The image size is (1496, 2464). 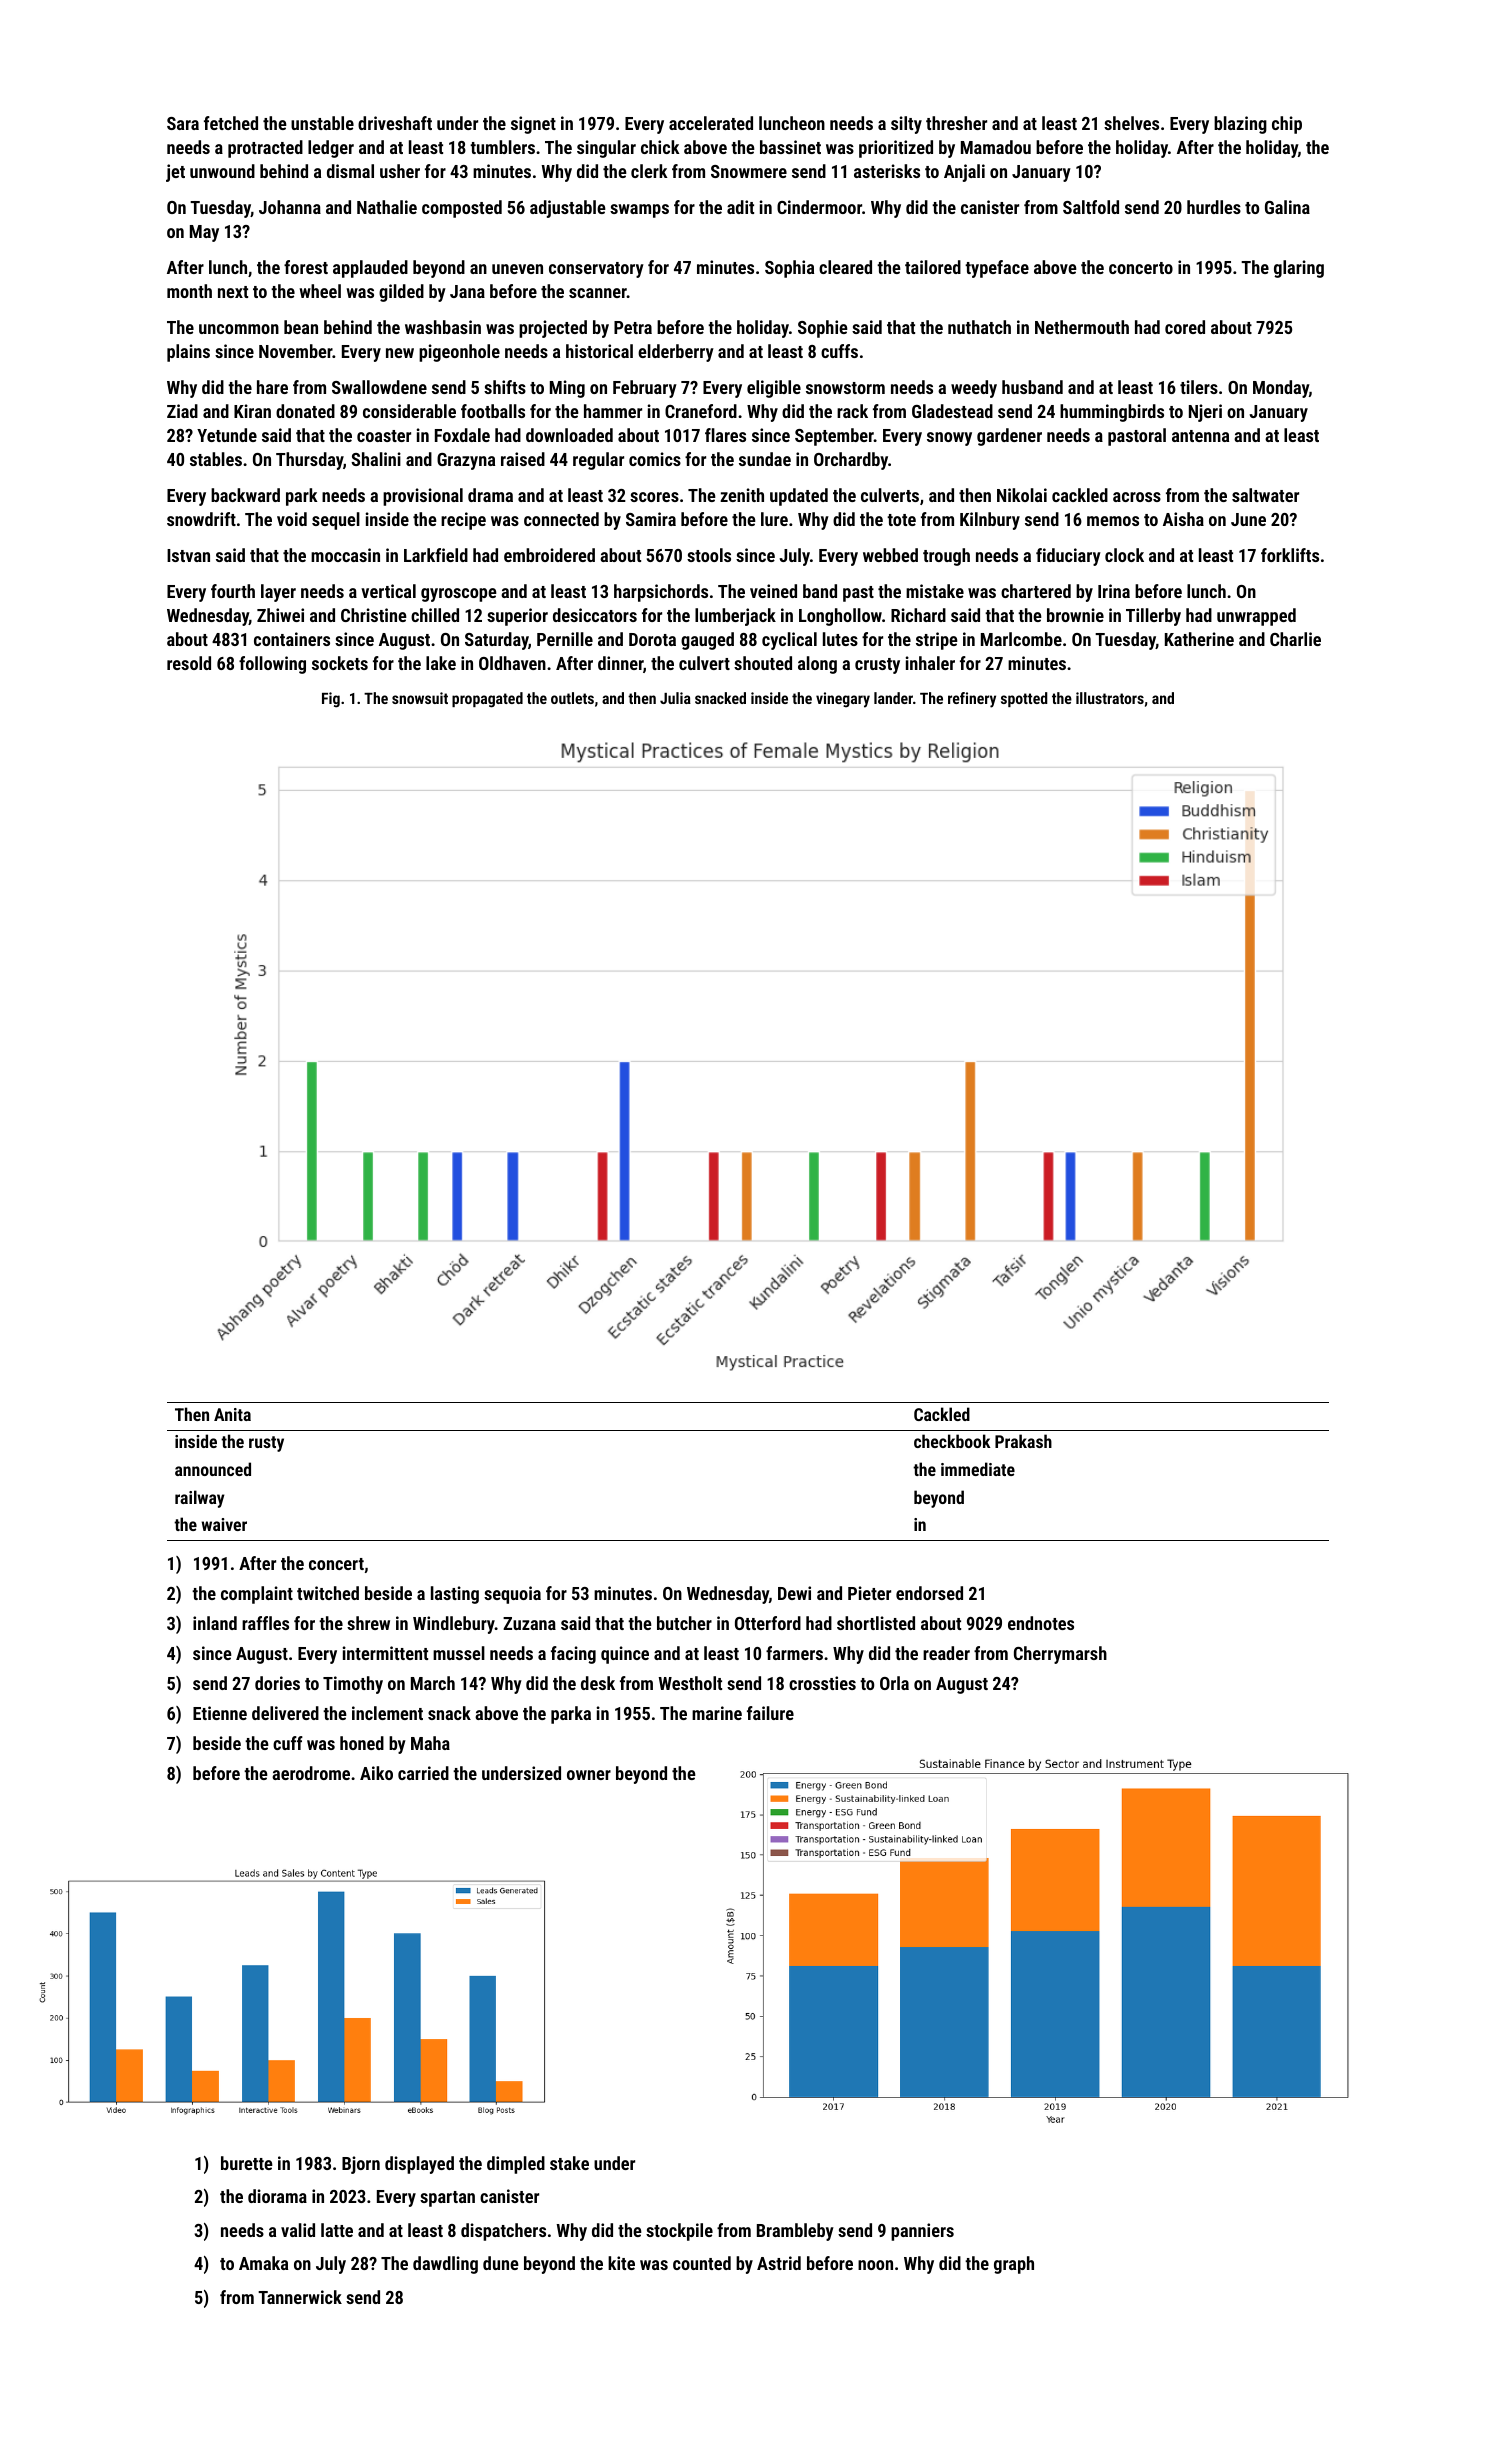 What do you see at coordinates (901, 520) in the image?
I see `tote` at bounding box center [901, 520].
